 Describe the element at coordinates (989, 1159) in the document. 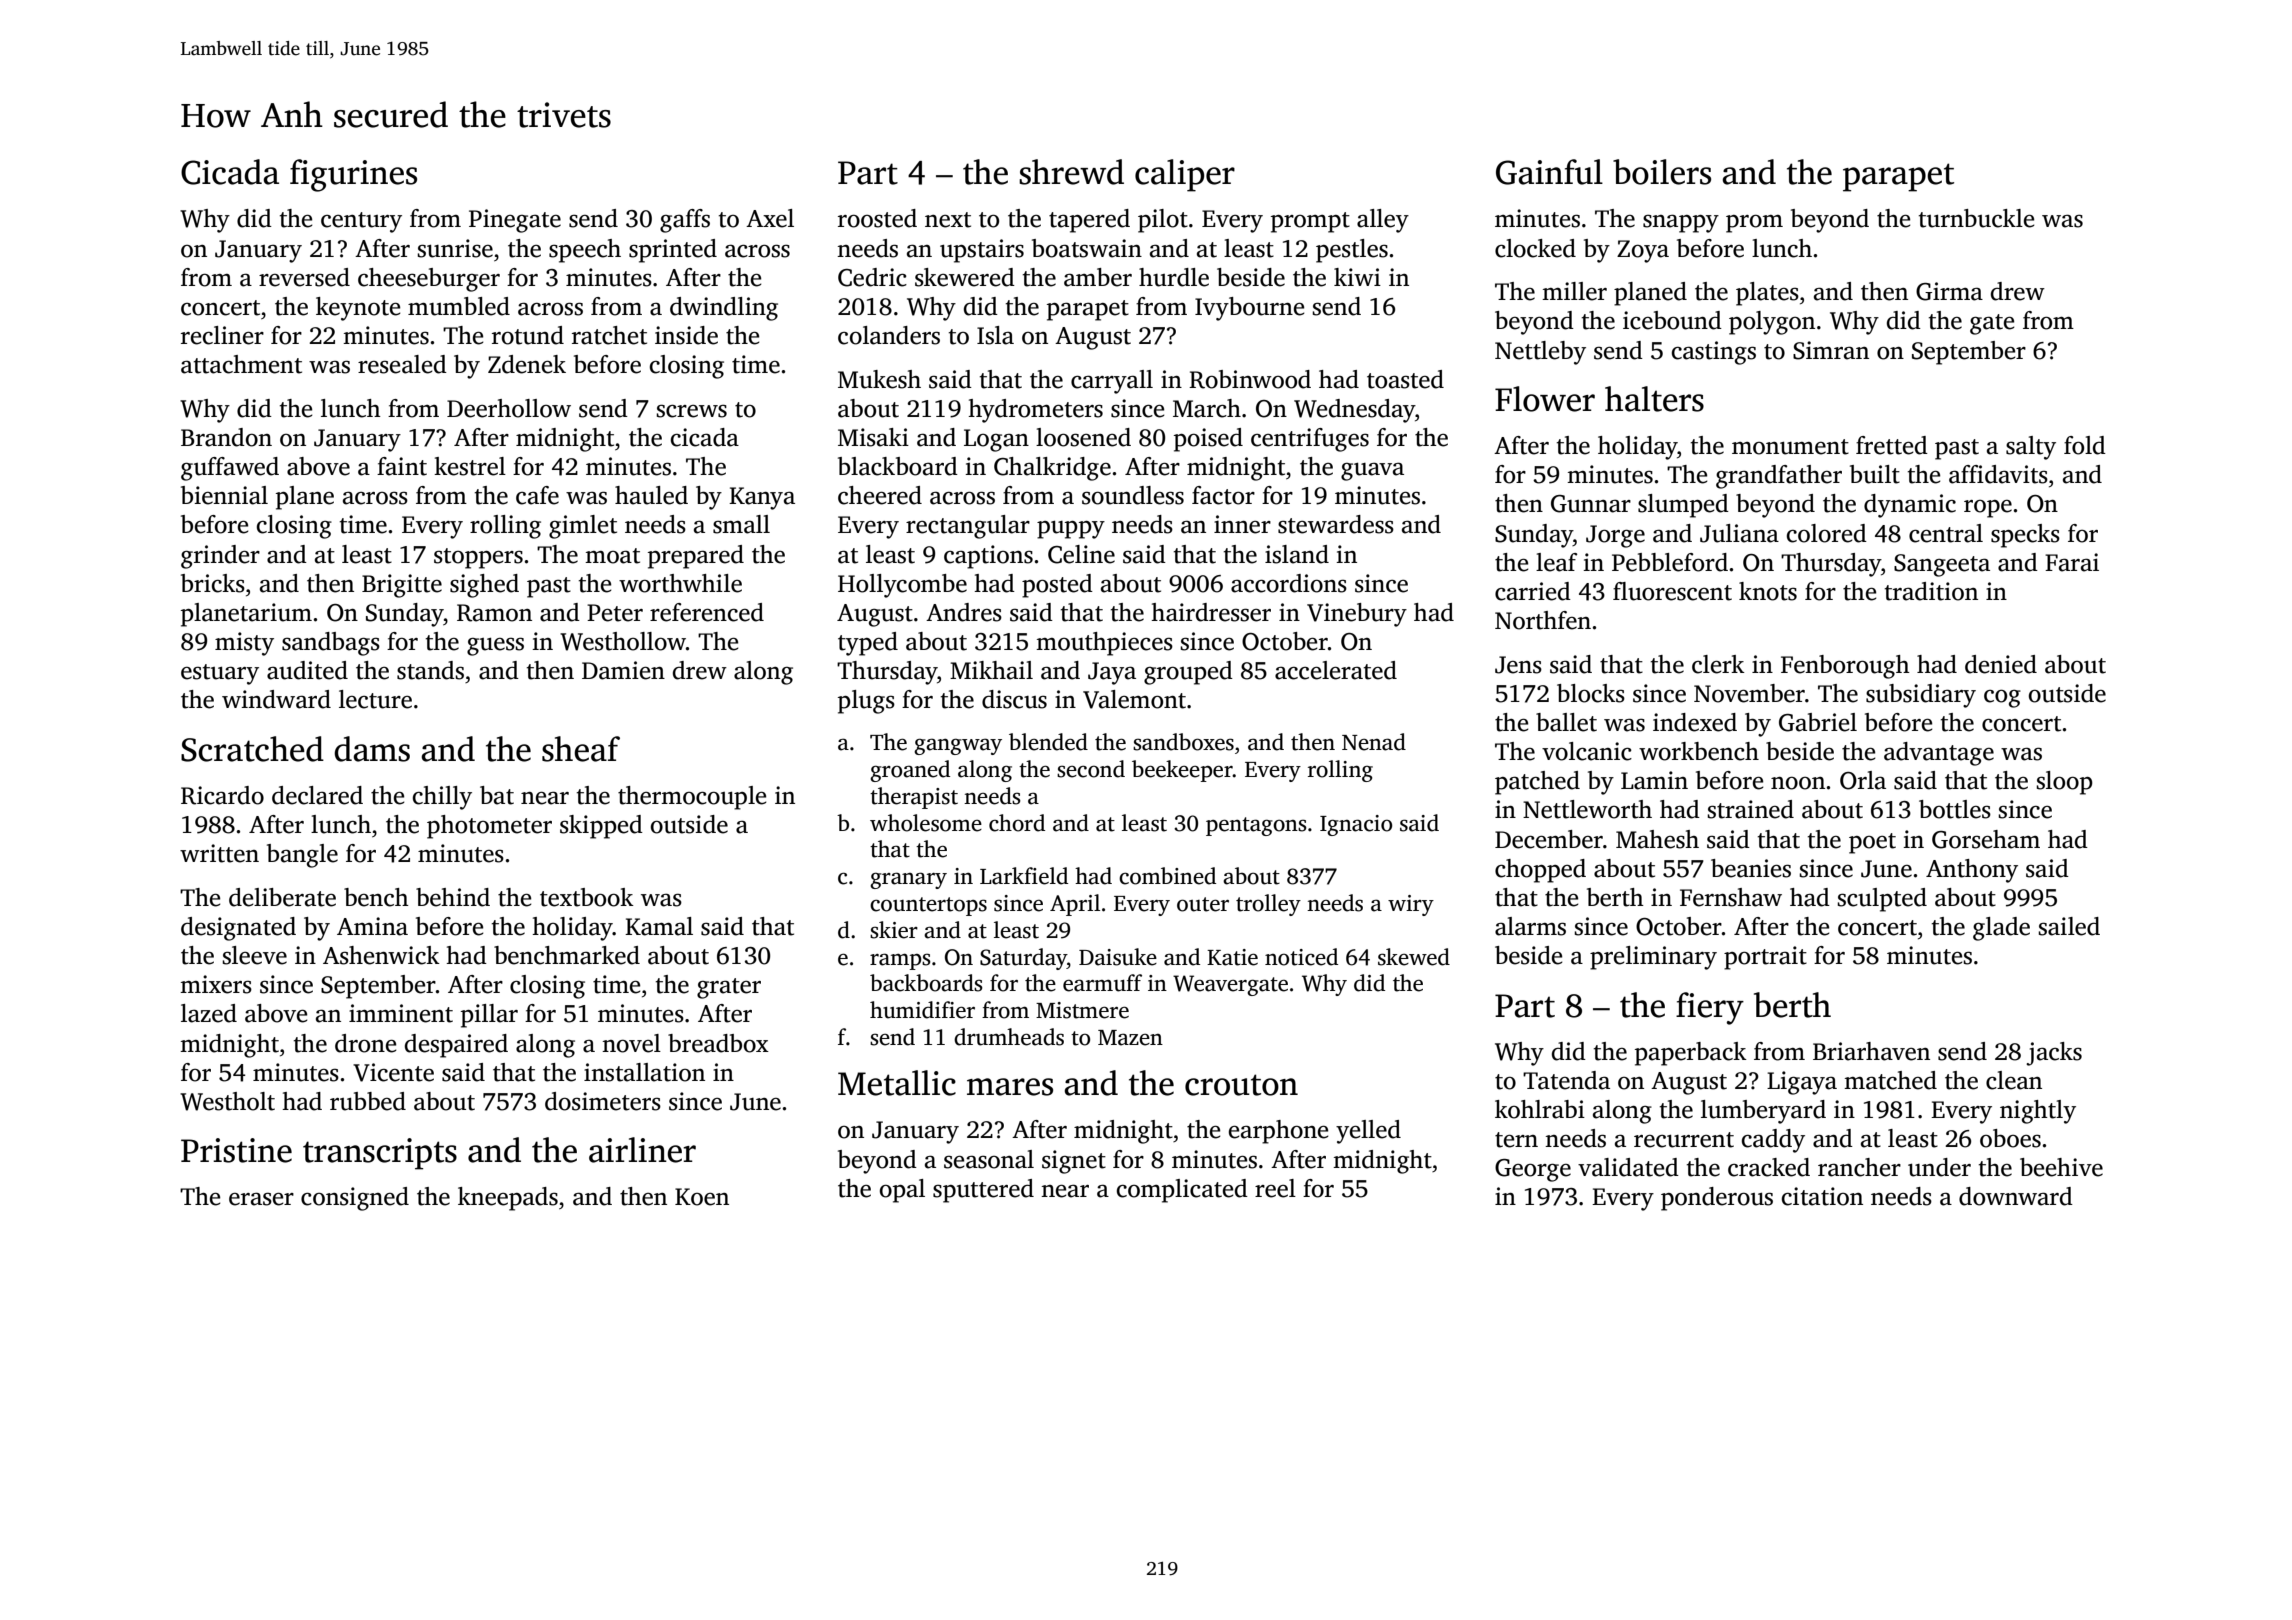

I see `seasonal` at that location.
